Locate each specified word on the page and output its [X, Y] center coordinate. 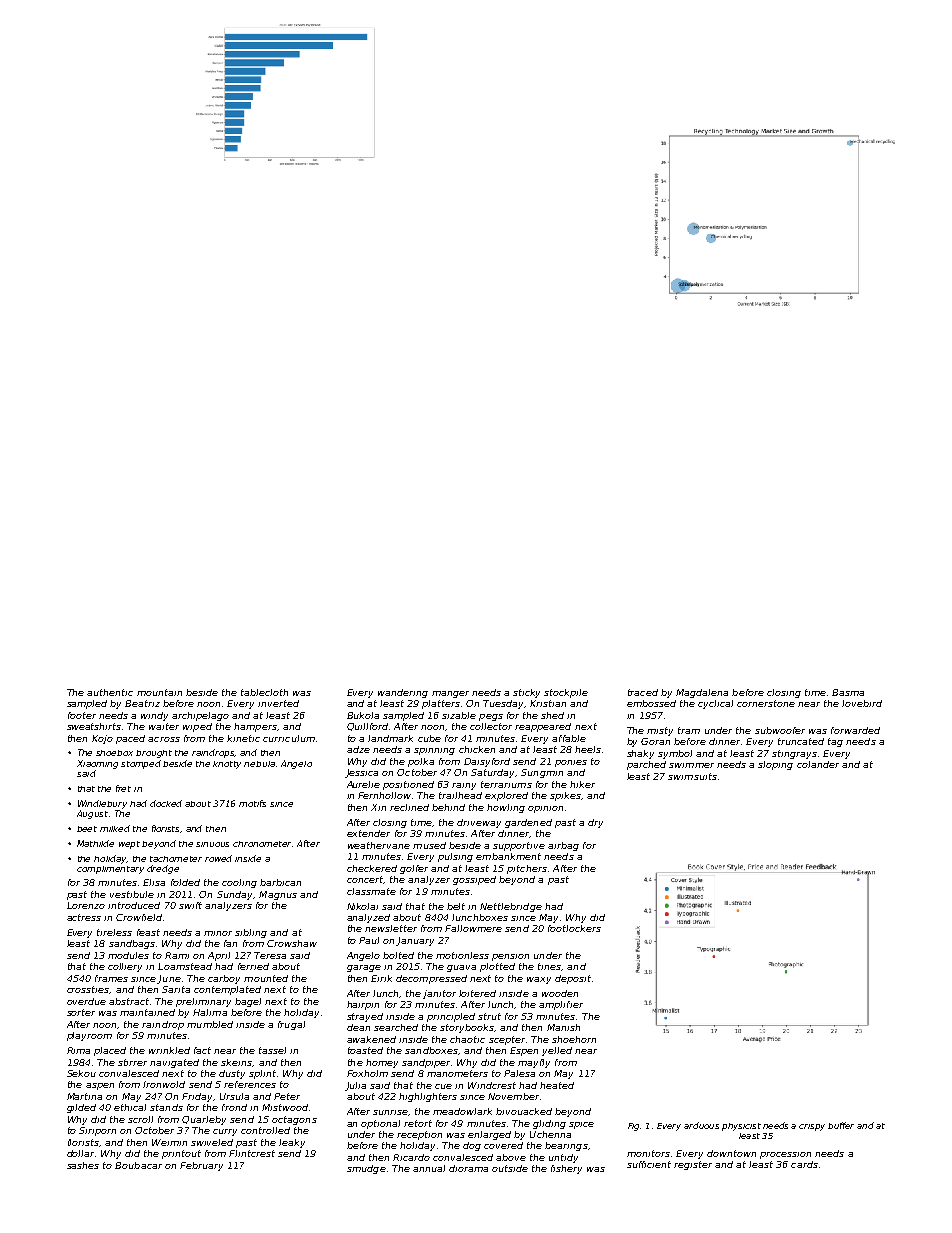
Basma [848, 692]
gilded [81, 1108]
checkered [372, 868]
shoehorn [574, 1039]
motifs [252, 803]
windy [154, 716]
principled [451, 1017]
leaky [292, 1143]
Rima [78, 1050]
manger [450, 694]
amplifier [561, 1005]
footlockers [574, 928]
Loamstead [185, 966]
